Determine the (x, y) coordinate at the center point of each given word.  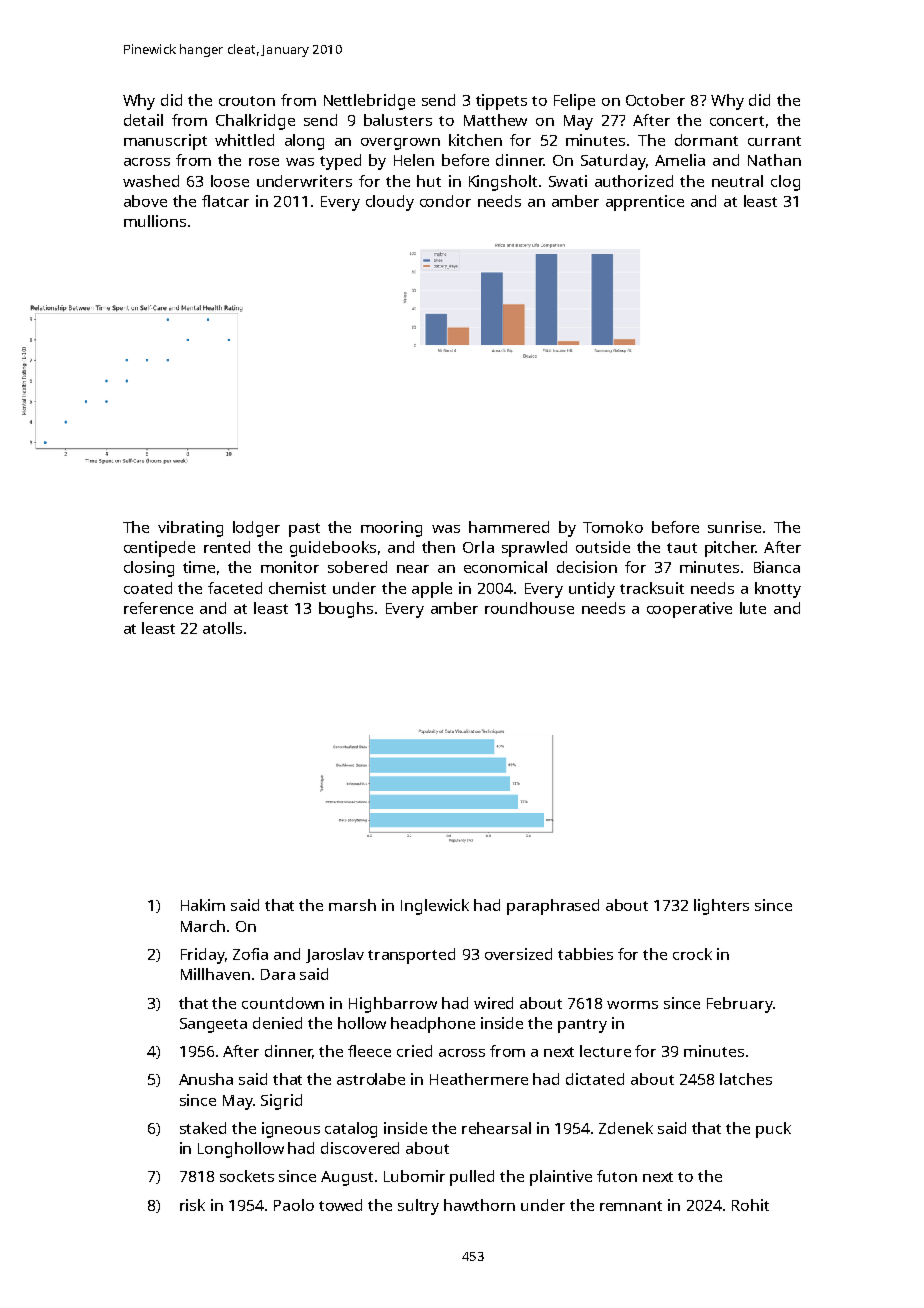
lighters (721, 907)
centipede (159, 549)
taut (682, 548)
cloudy (390, 203)
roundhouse (529, 608)
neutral (737, 181)
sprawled (534, 549)
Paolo (294, 1205)
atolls (222, 628)
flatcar (225, 201)
